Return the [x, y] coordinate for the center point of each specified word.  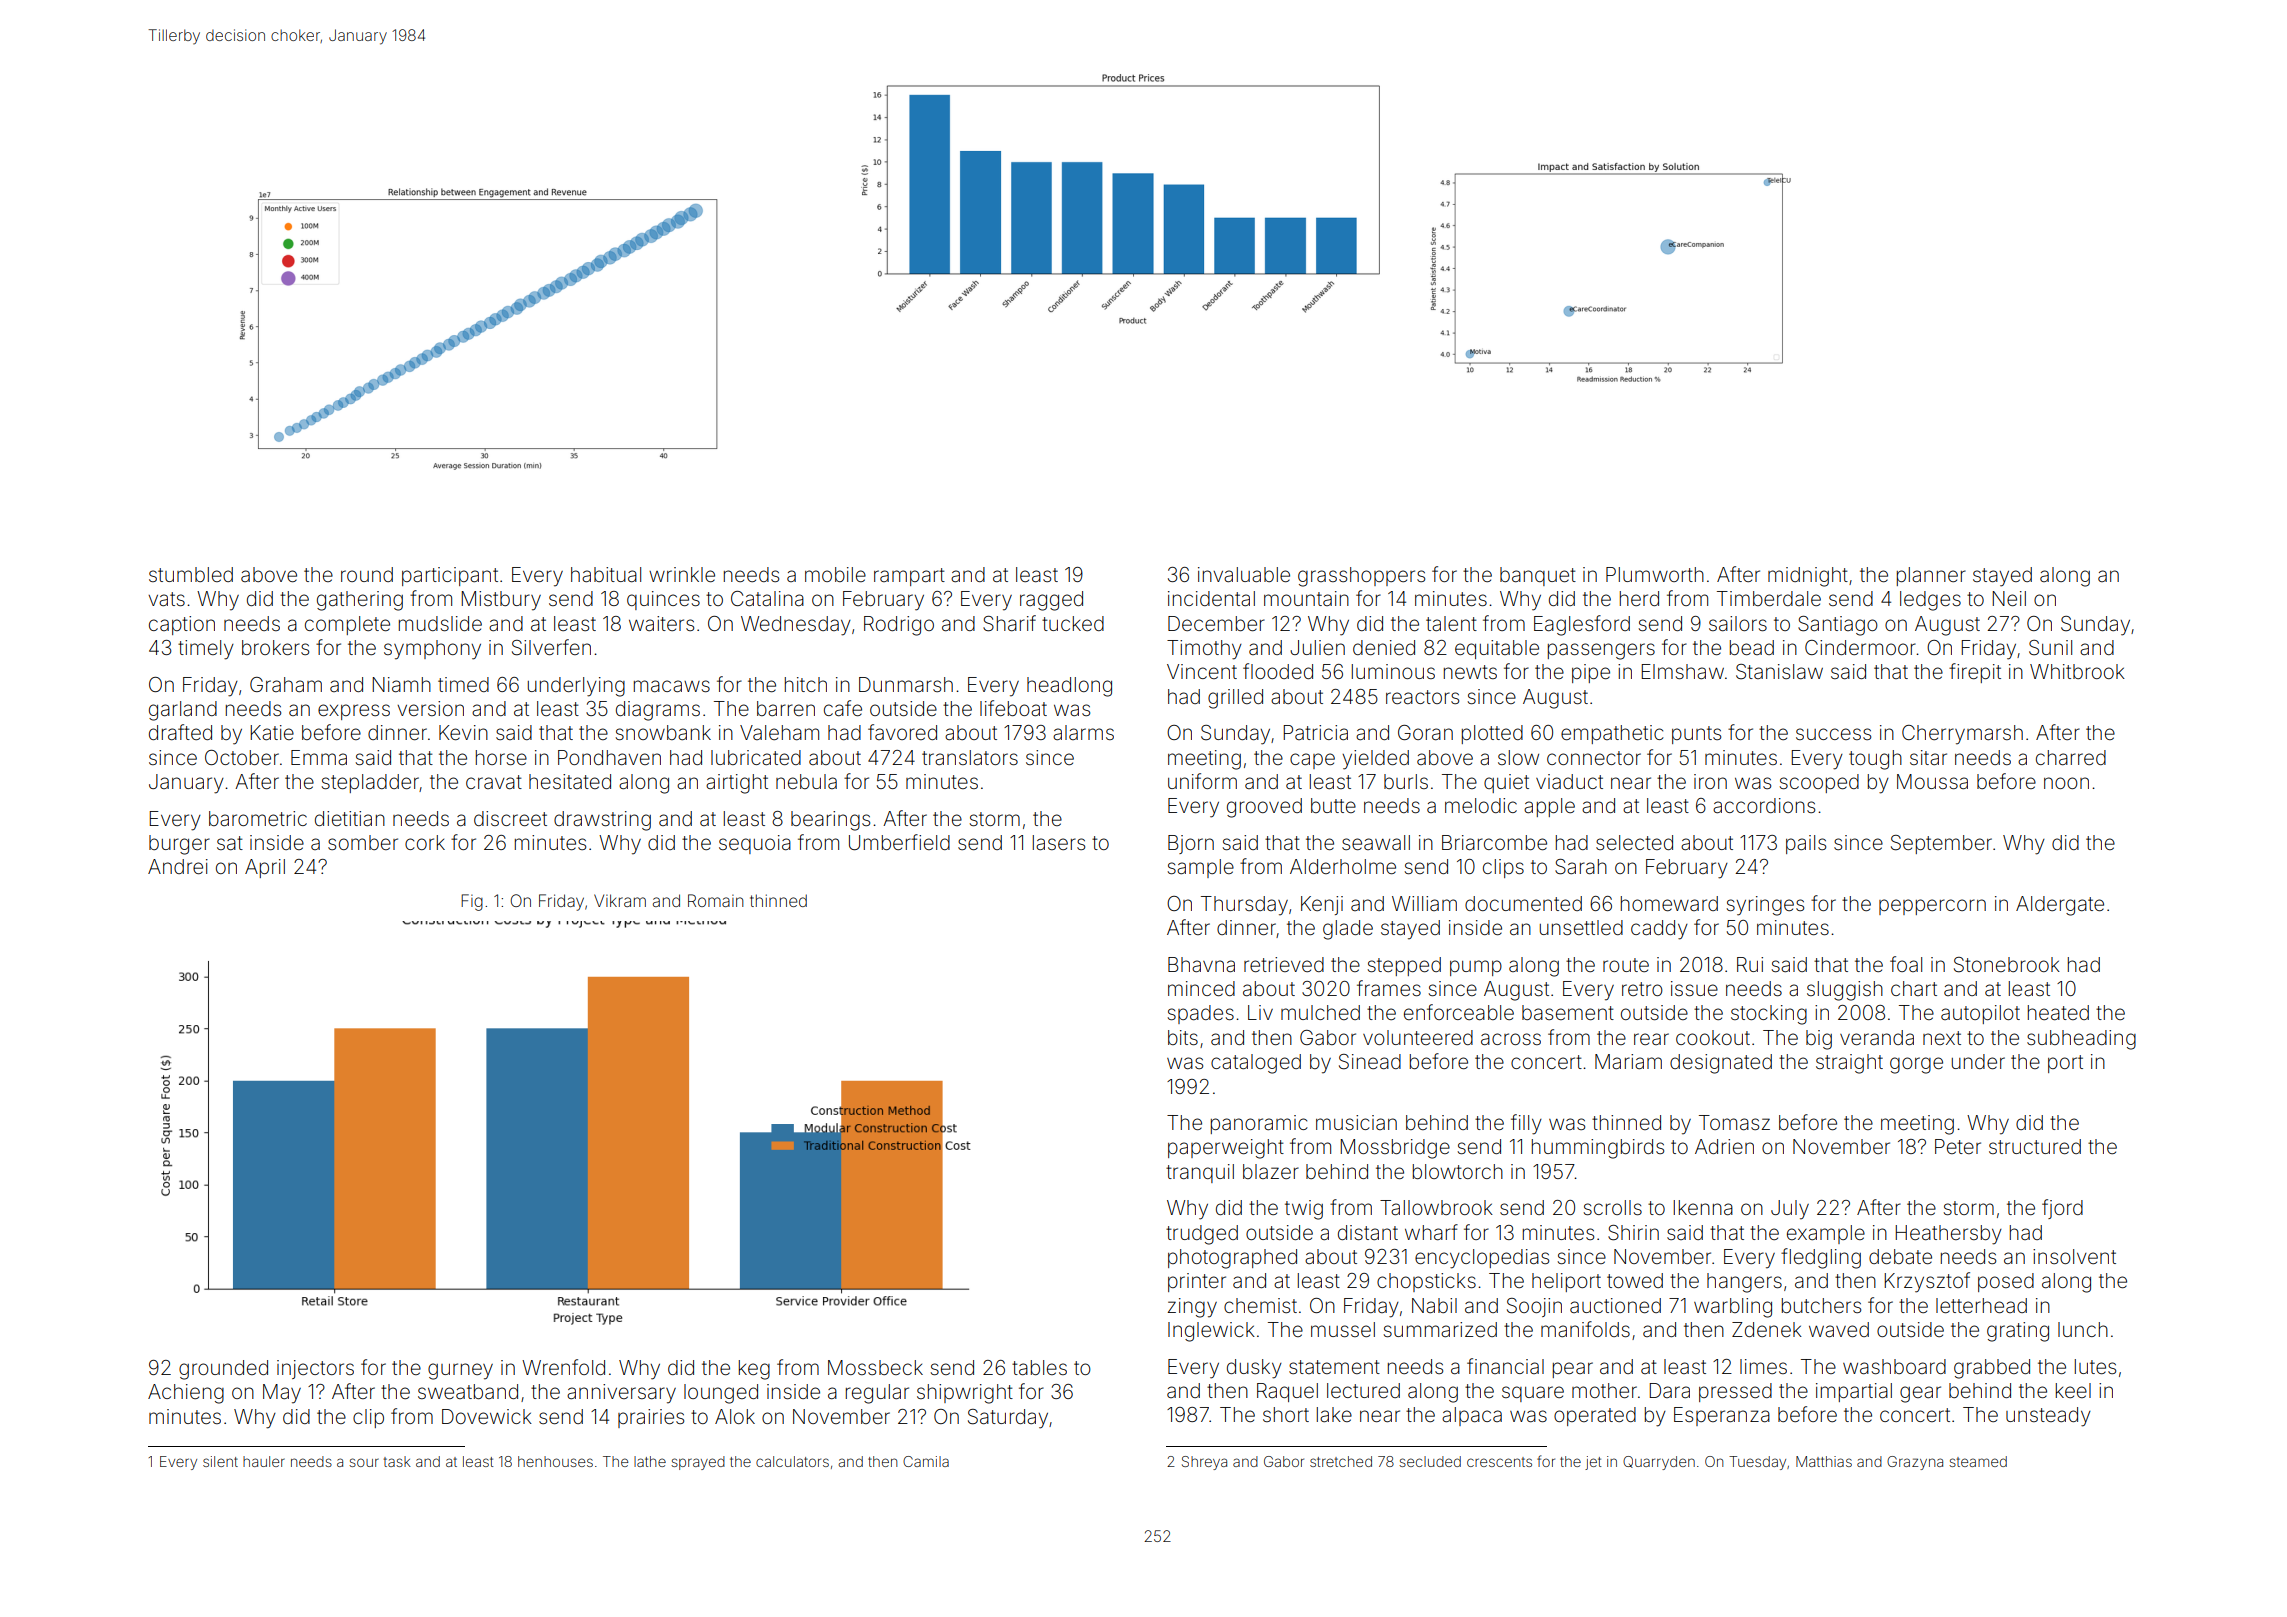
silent [220, 1461]
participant [450, 576]
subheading [2081, 1040]
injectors [315, 1369]
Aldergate [2060, 906]
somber [363, 842]
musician [1356, 1122]
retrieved [1284, 964]
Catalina [767, 598]
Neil [2009, 598]
